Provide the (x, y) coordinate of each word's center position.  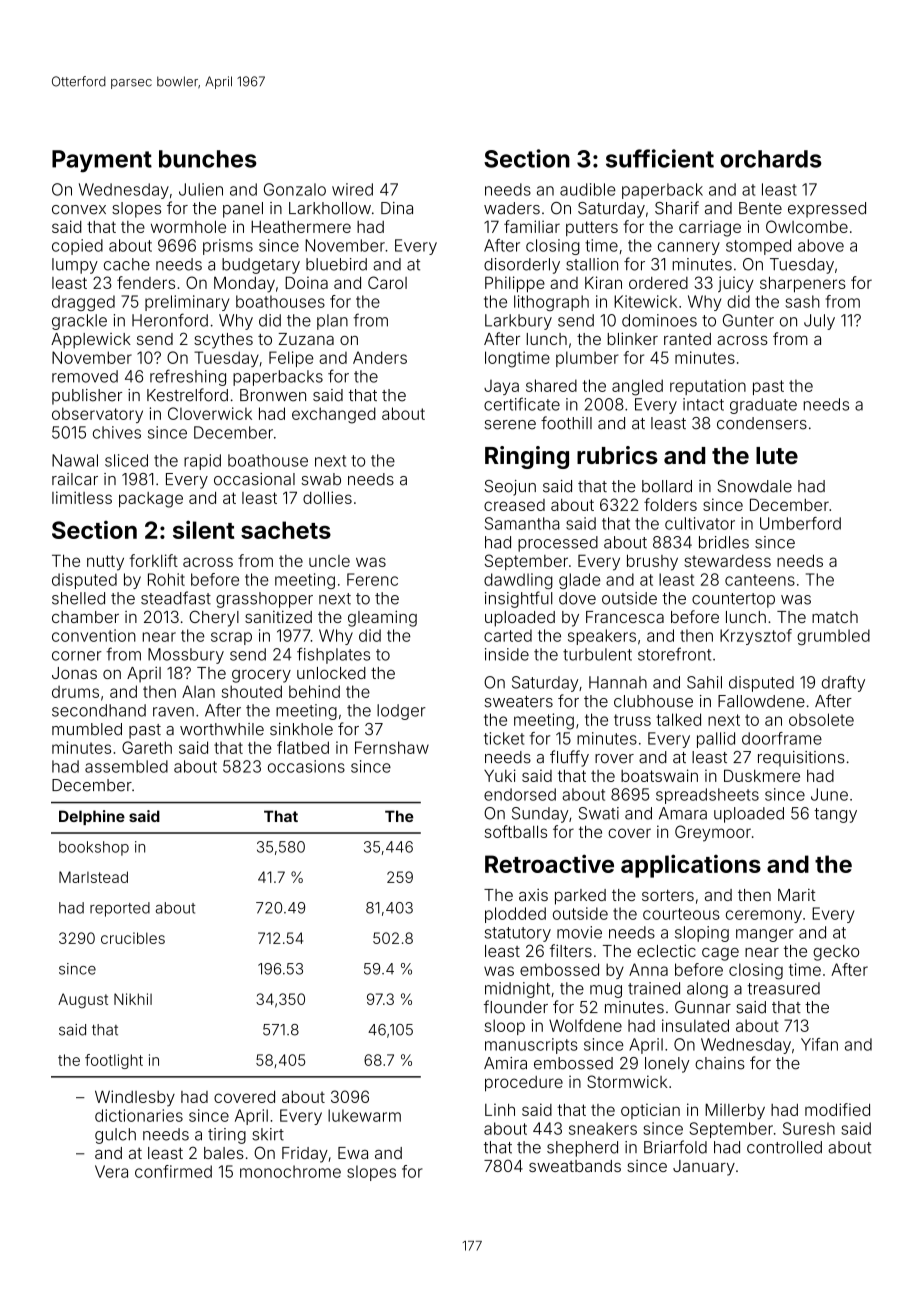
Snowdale (754, 486)
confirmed (173, 1171)
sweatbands (575, 1166)
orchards (771, 159)
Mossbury (186, 656)
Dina (397, 208)
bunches (208, 159)
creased (514, 505)
